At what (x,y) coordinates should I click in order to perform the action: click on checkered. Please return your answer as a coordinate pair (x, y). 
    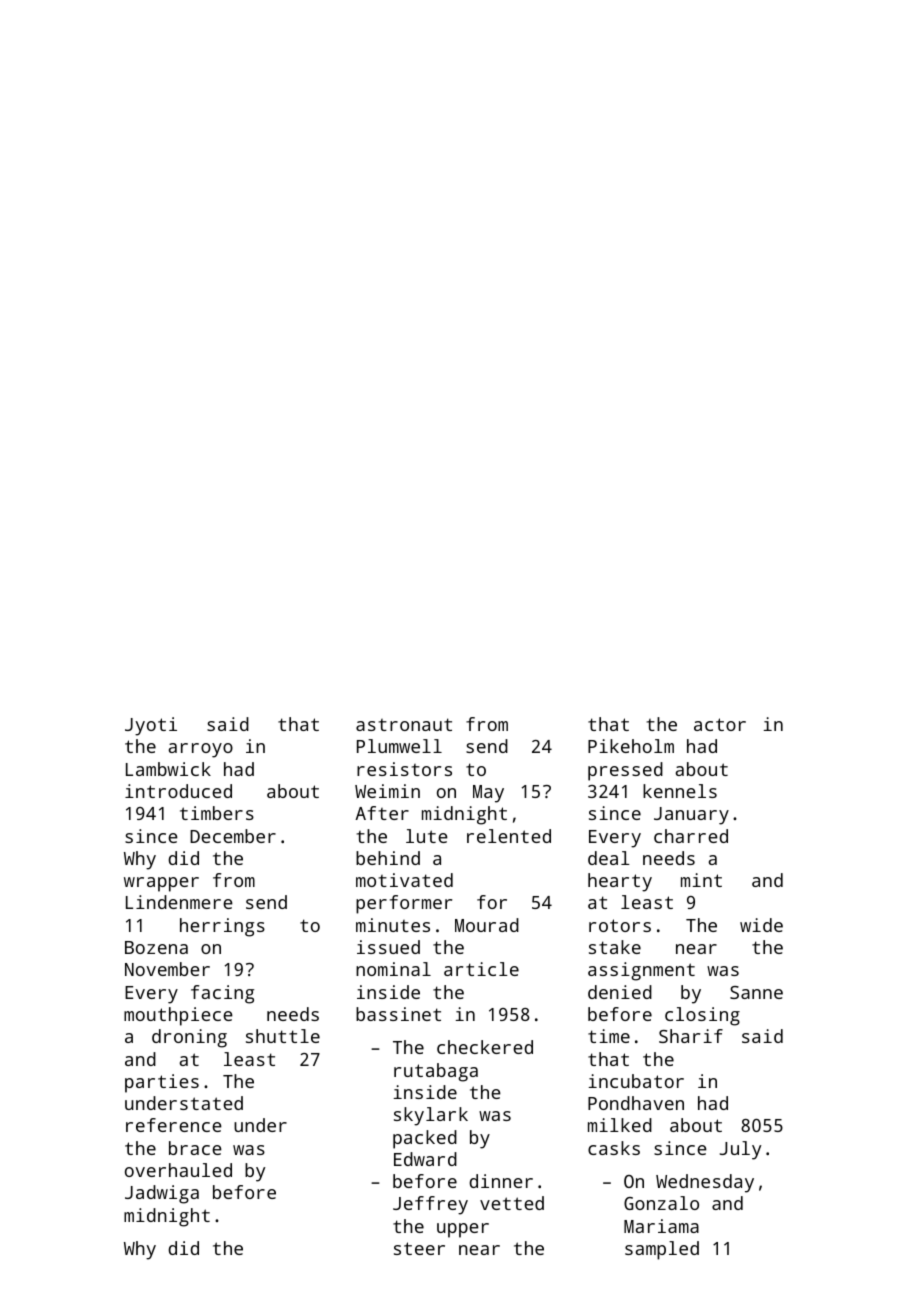
    Looking at the image, I should click on (485, 1047).
